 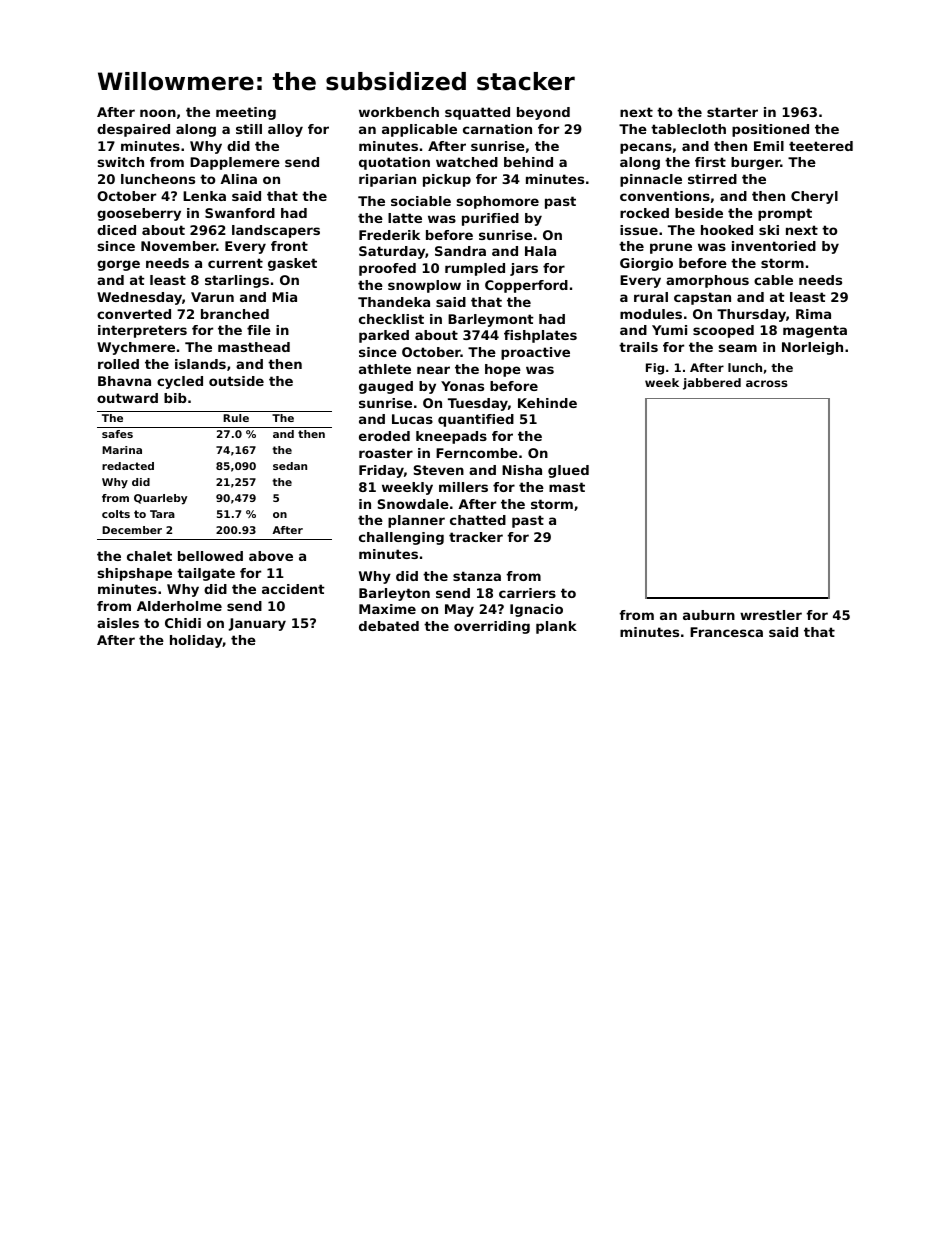 What do you see at coordinates (196, 641) in the page?
I see `holiday` at bounding box center [196, 641].
